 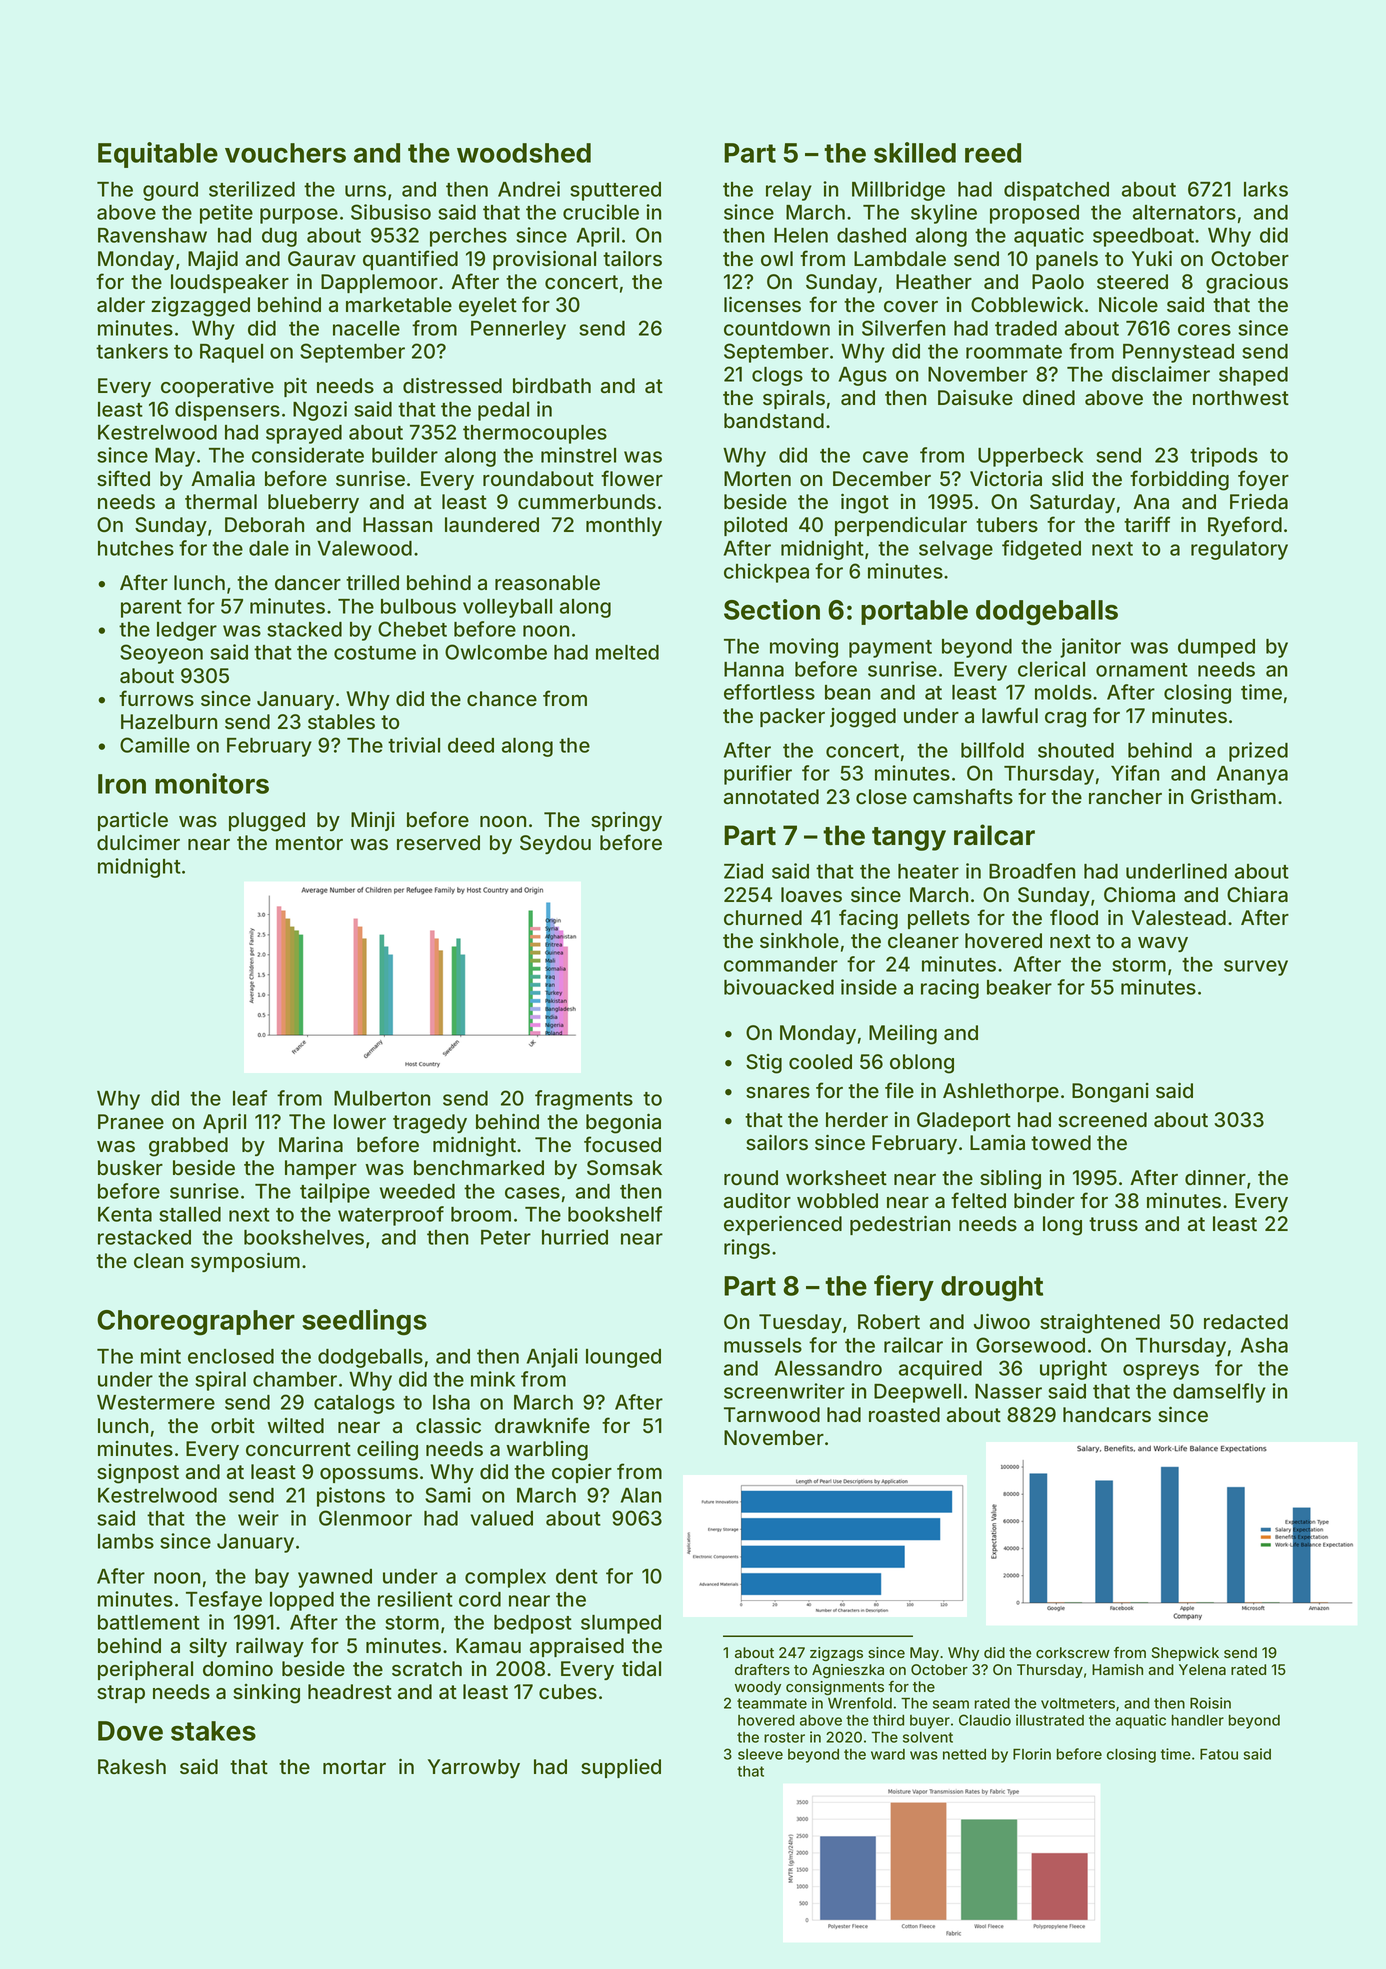 What do you see at coordinates (161, 654) in the document?
I see `Seoyeon` at bounding box center [161, 654].
